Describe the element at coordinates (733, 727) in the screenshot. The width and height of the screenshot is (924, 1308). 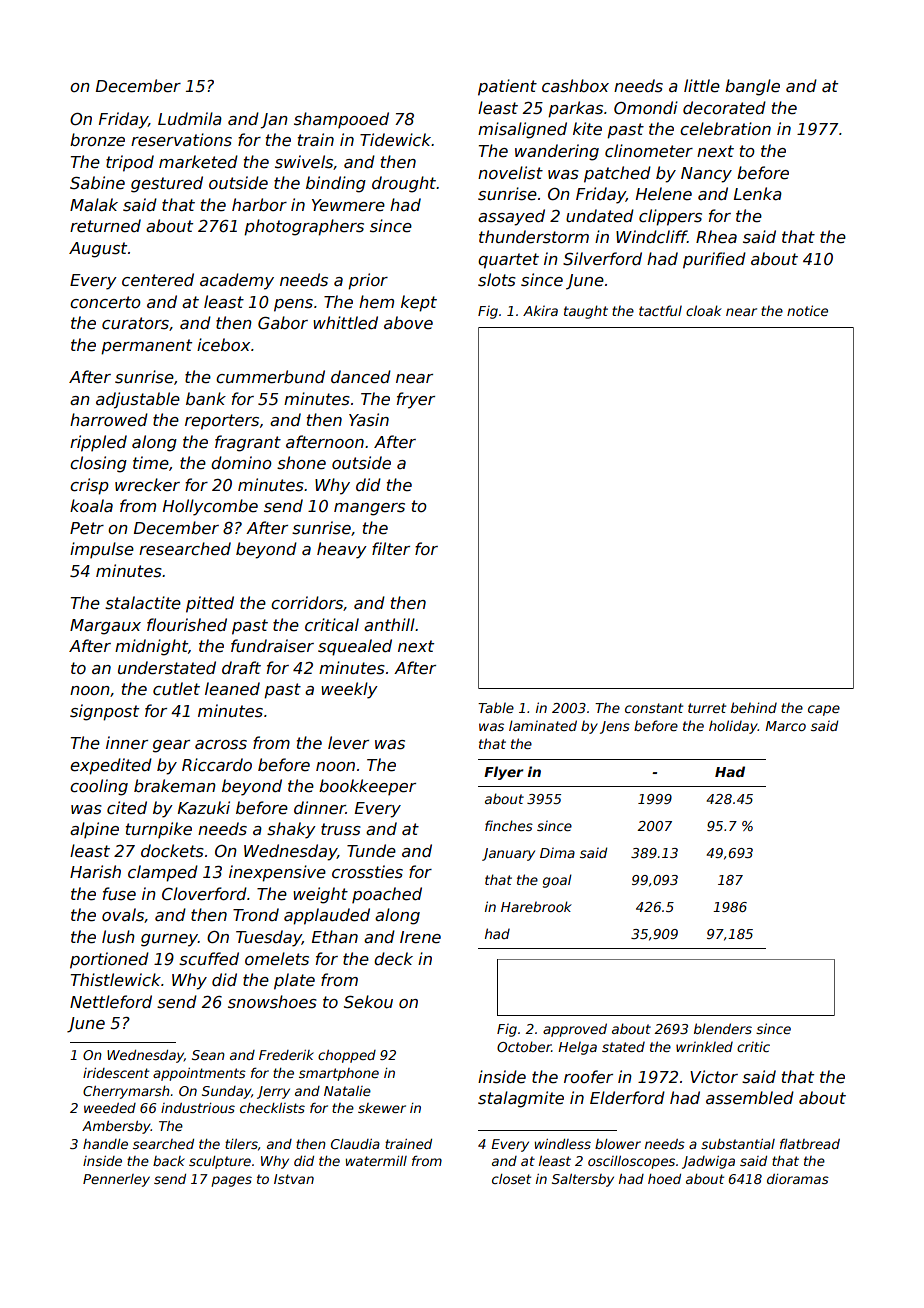
I see `holiday` at that location.
